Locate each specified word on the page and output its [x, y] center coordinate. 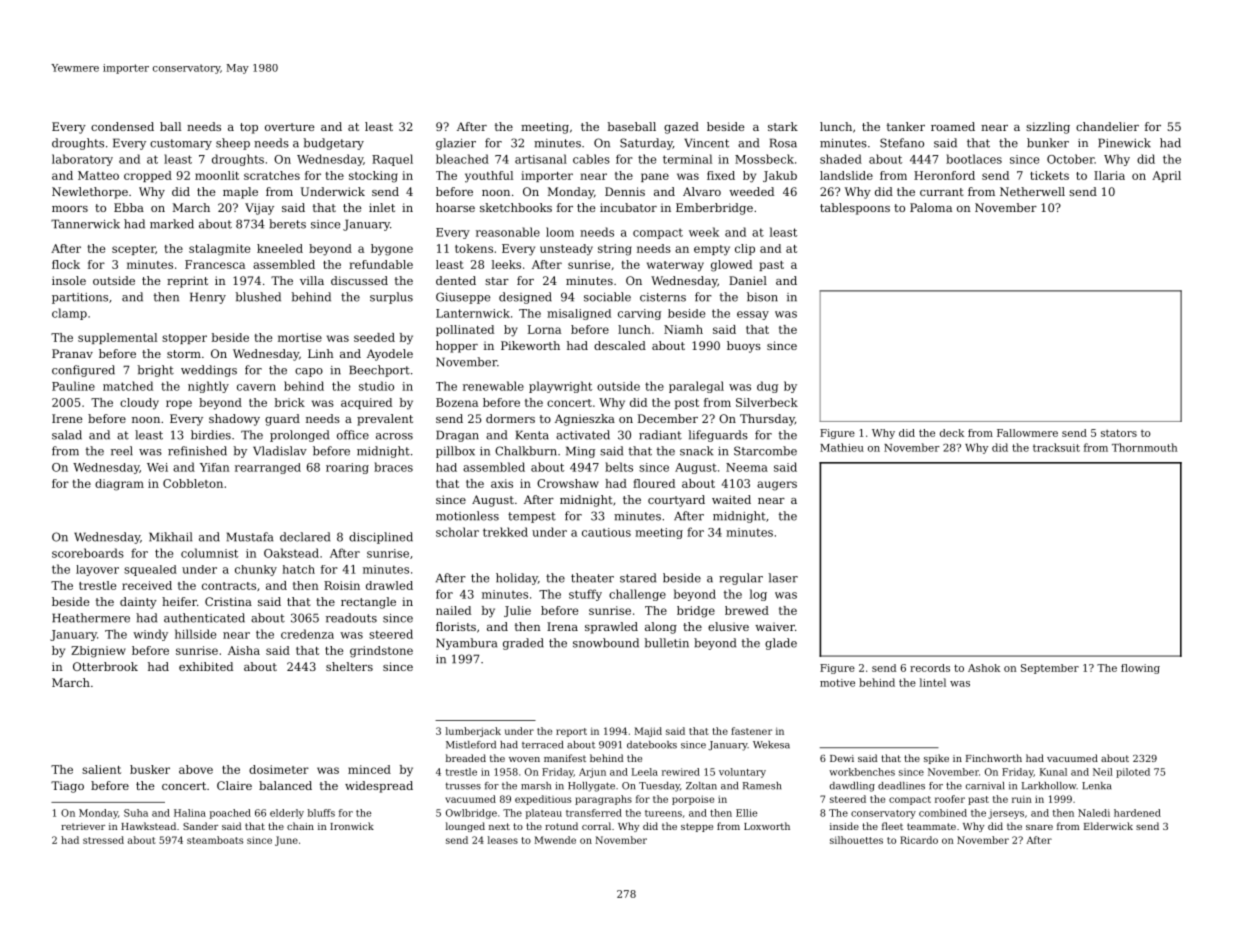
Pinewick [1124, 143]
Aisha [244, 650]
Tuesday [659, 787]
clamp [69, 314]
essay [753, 315]
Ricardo [919, 840]
